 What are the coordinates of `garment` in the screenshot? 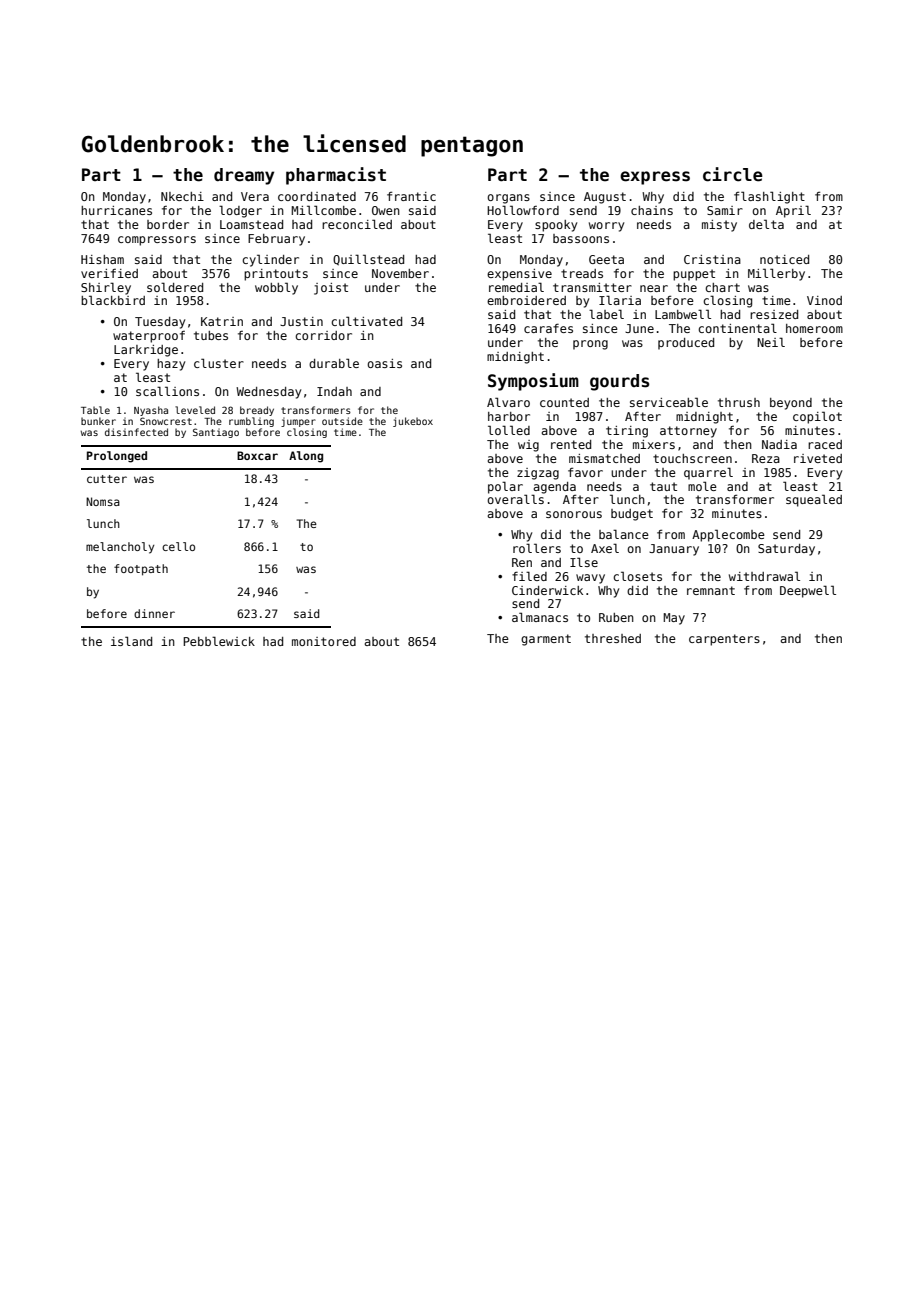 It's located at (546, 640).
